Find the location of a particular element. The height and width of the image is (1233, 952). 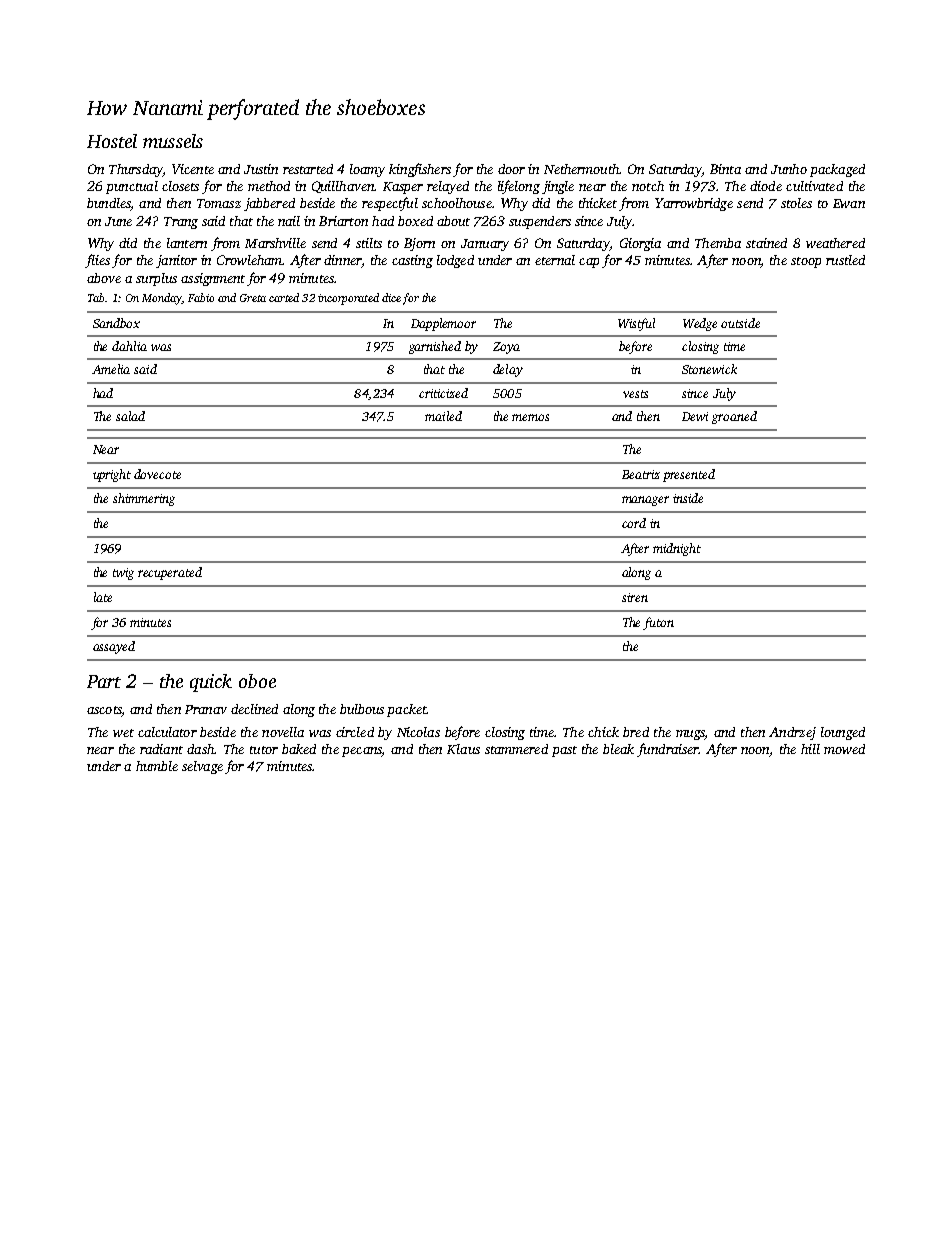

packaged is located at coordinates (837, 170).
